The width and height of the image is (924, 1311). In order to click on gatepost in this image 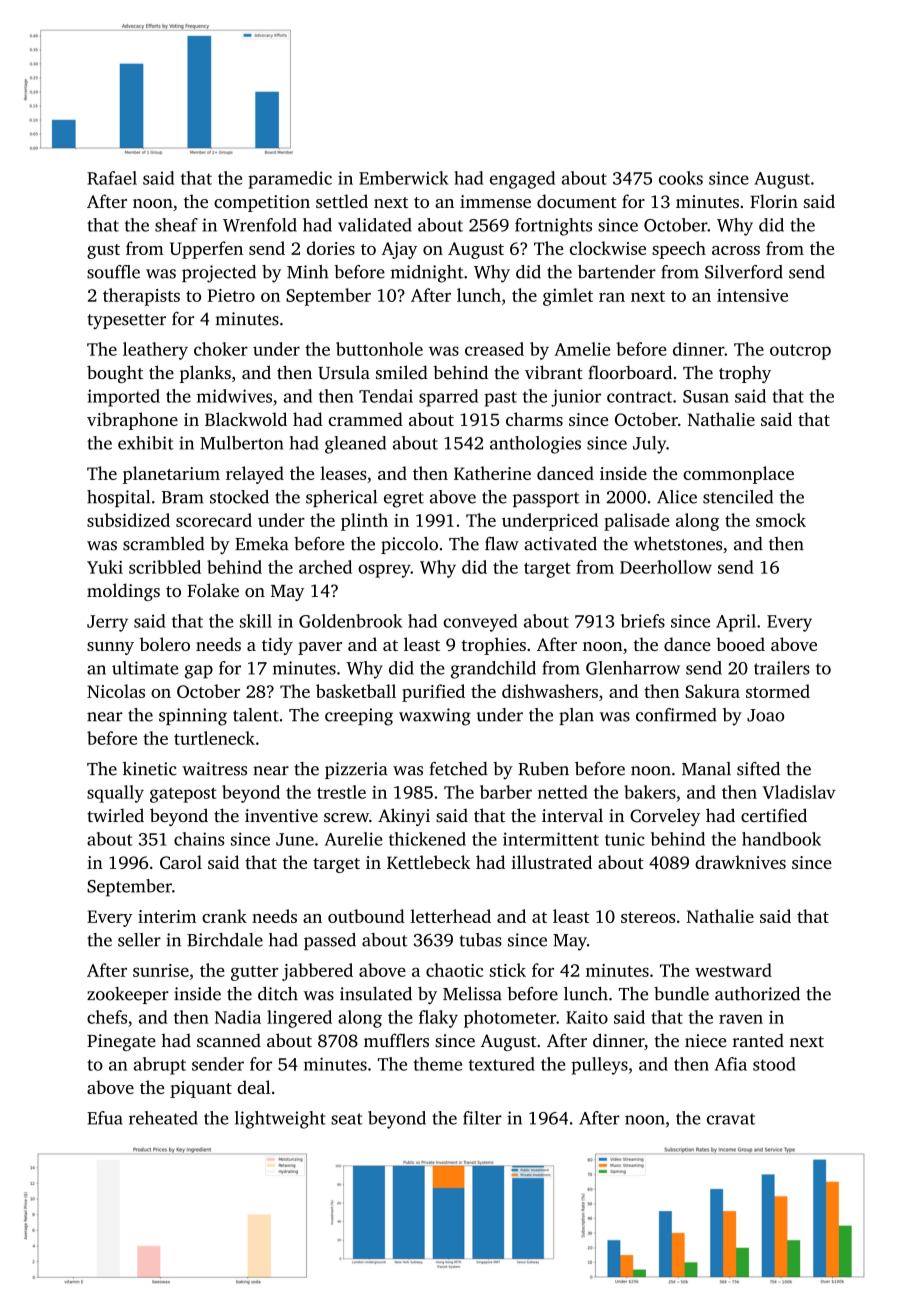, I will do `click(183, 795)`.
